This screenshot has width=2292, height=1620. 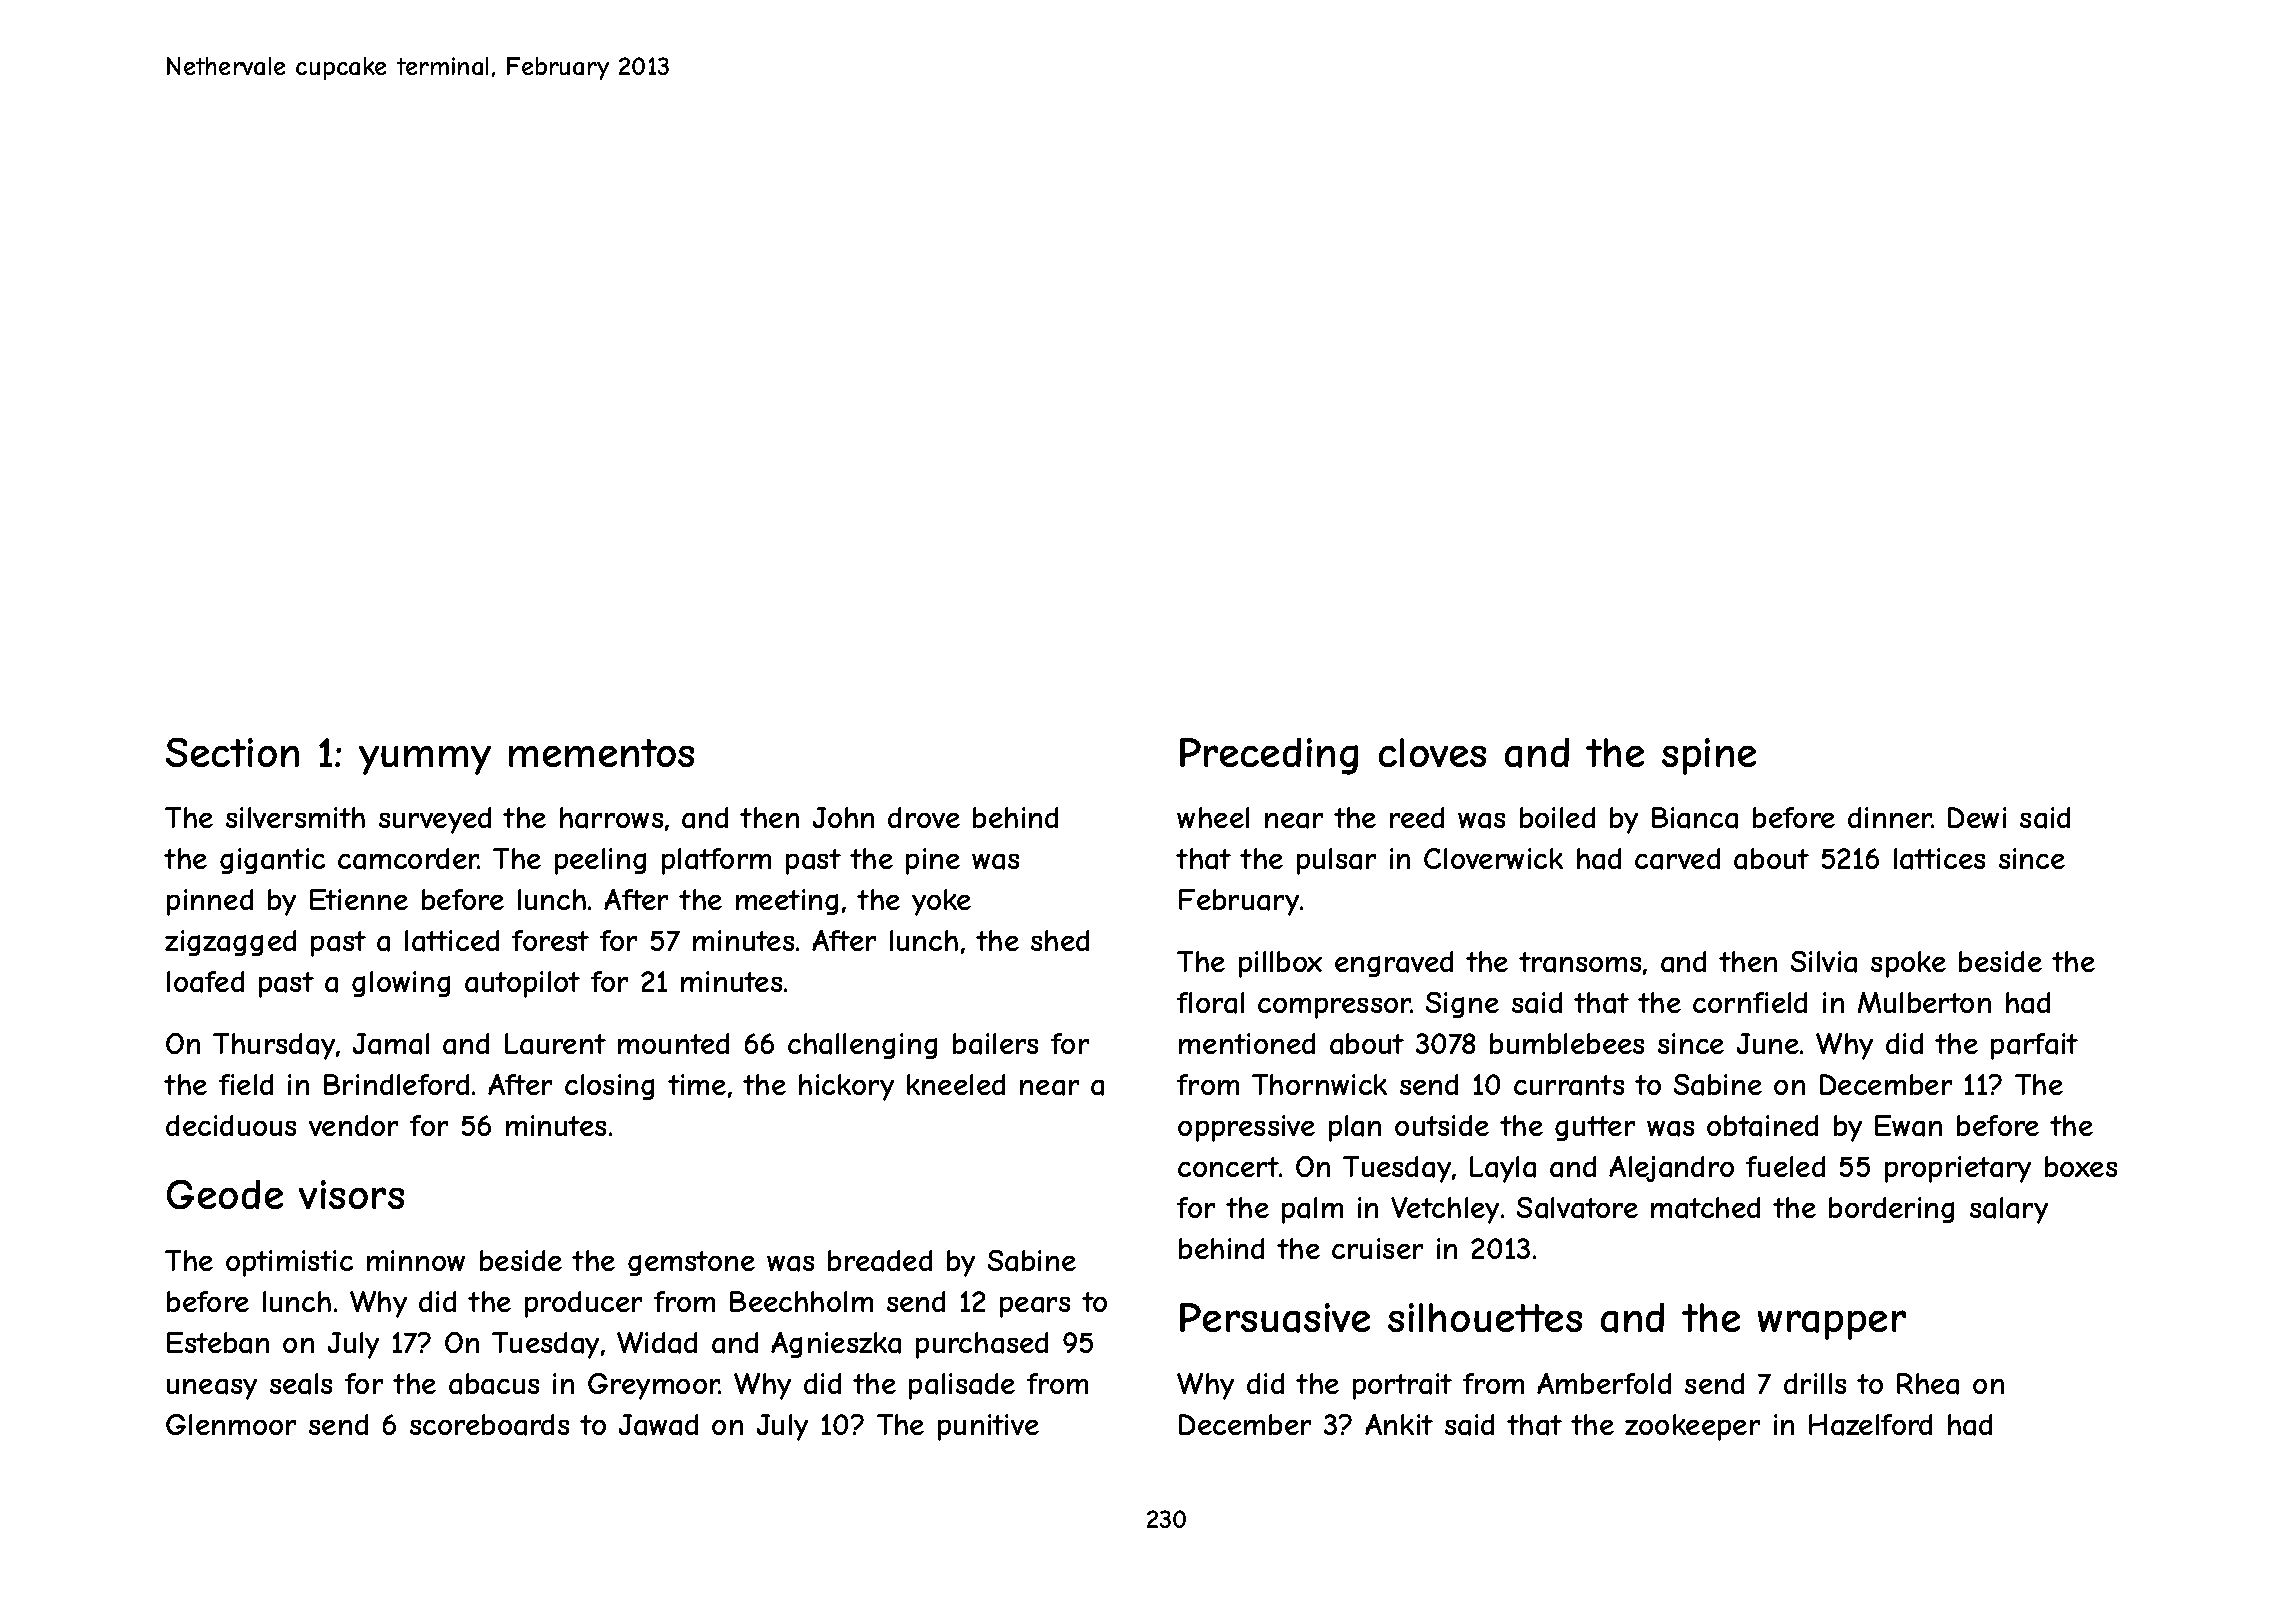 What do you see at coordinates (1604, 1383) in the screenshot?
I see `Amberfold` at bounding box center [1604, 1383].
